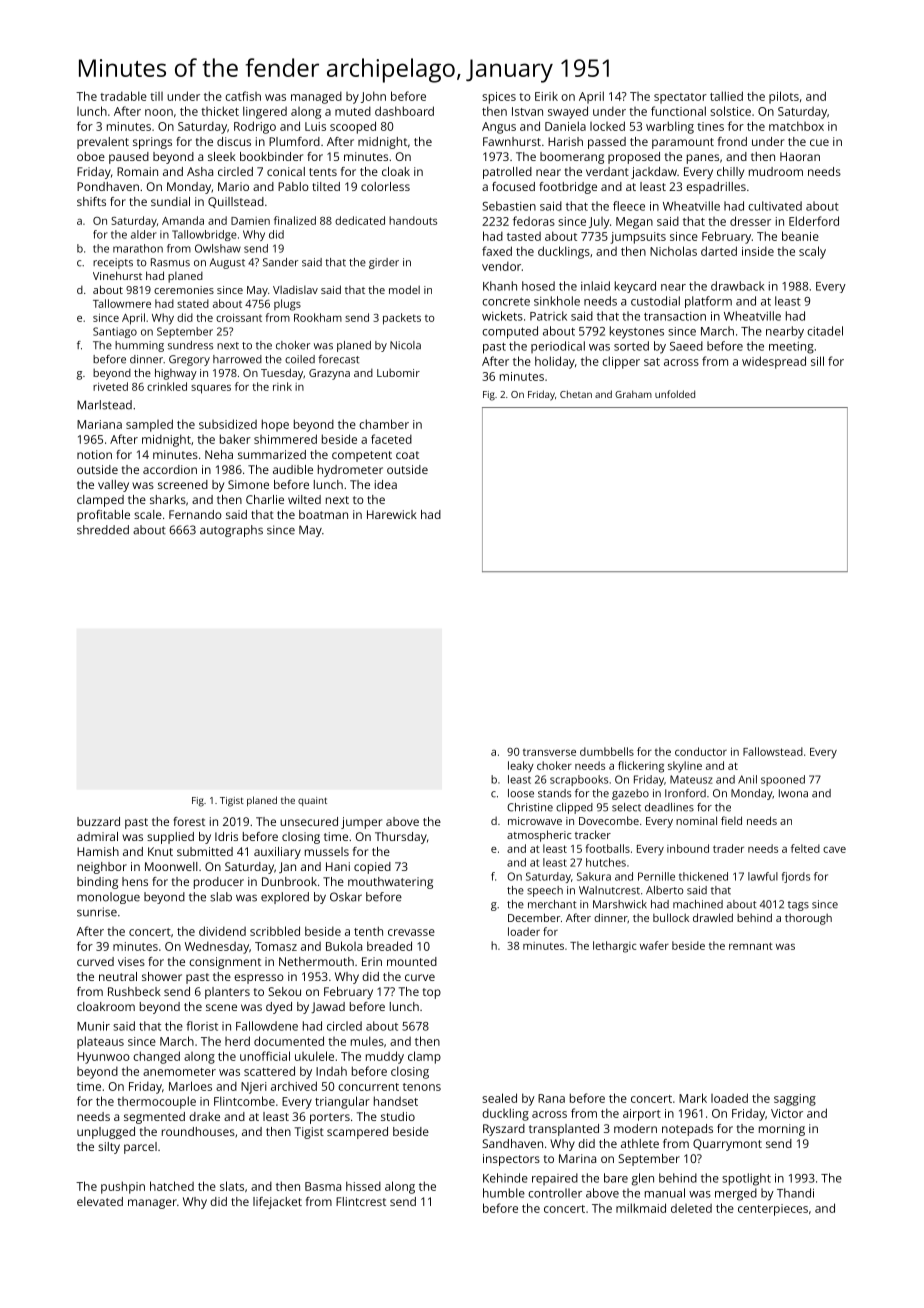 The image size is (924, 1308). Describe the element at coordinates (205, 851) in the page. I see `submitted` at that location.
